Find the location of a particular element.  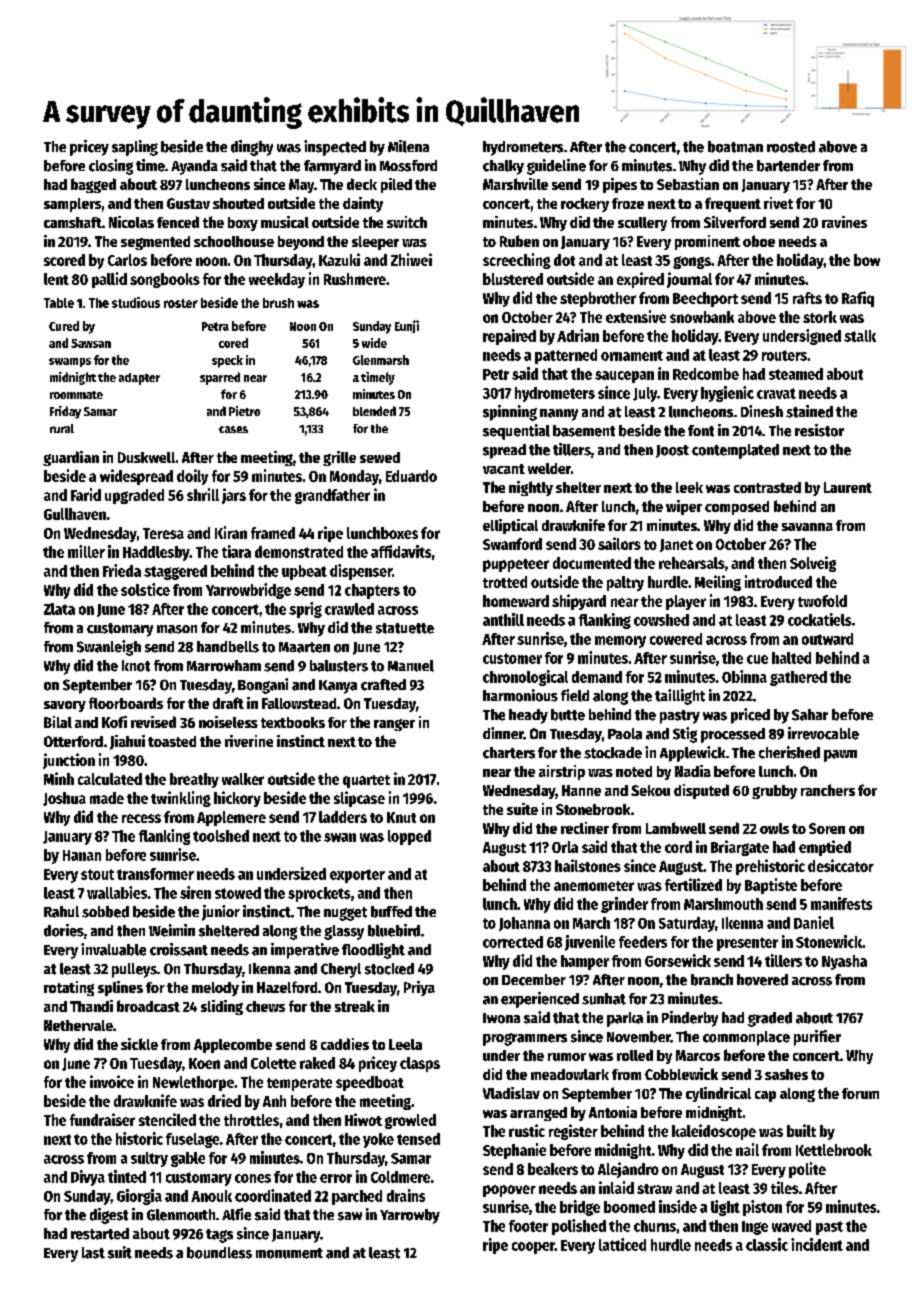

chalky is located at coordinates (503, 167).
